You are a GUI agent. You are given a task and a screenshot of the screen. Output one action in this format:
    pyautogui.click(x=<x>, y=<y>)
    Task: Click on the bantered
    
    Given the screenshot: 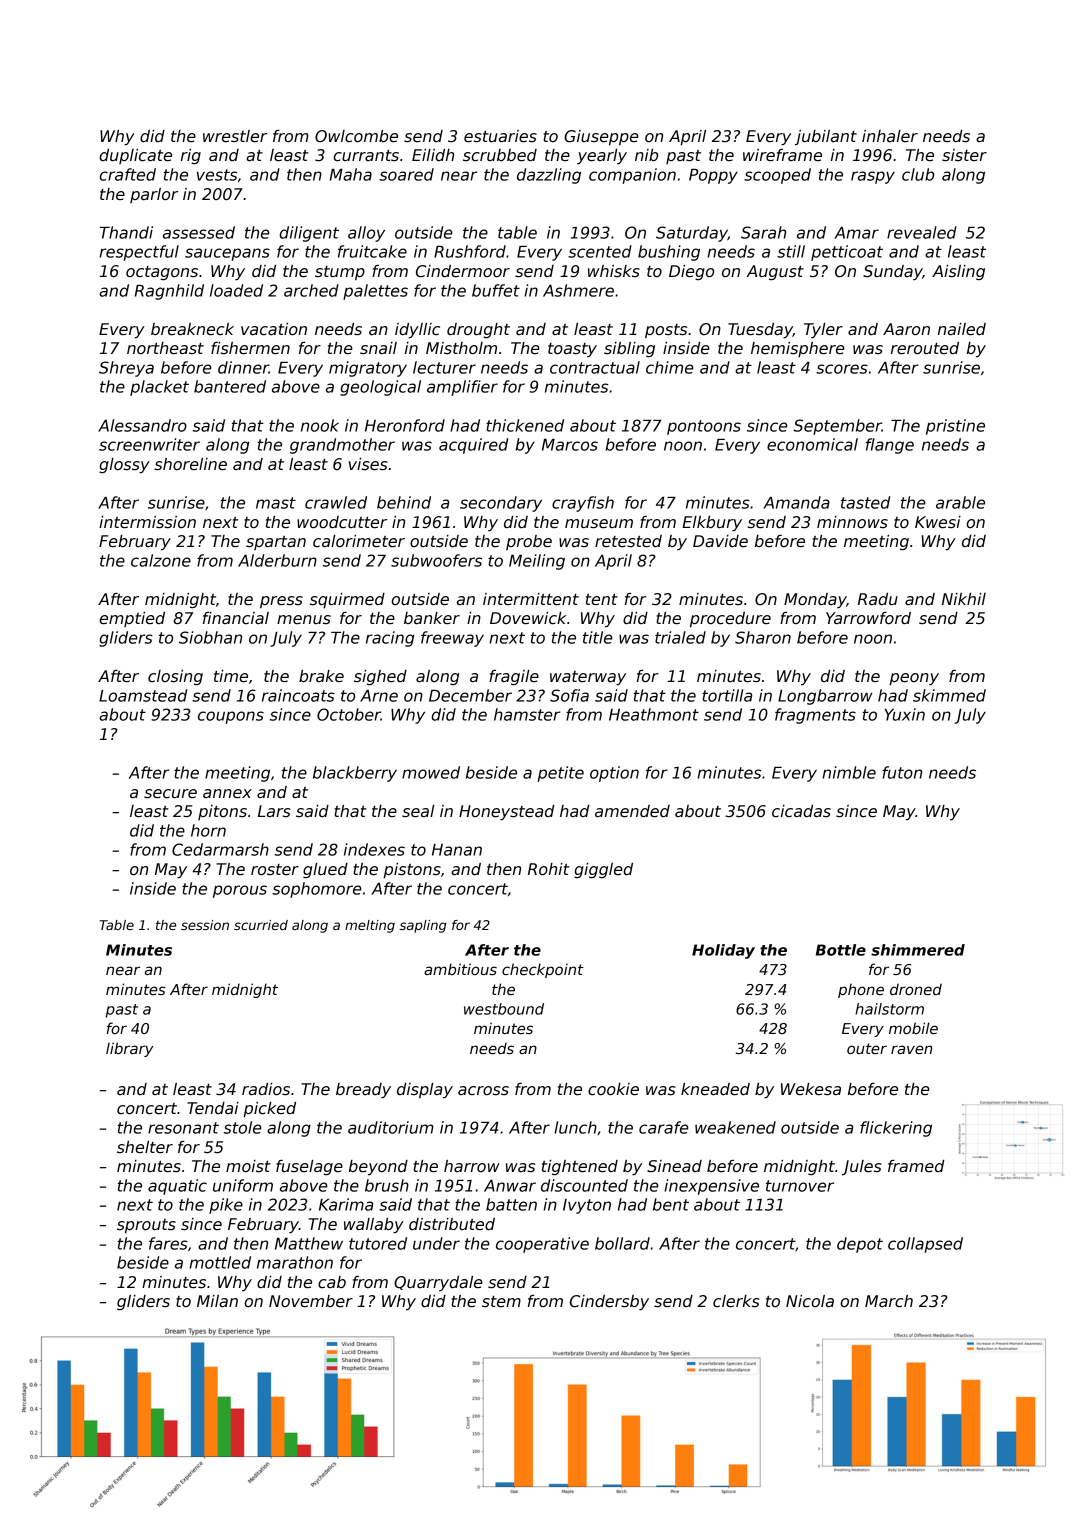 What is the action you would take?
    pyautogui.click(x=230, y=386)
